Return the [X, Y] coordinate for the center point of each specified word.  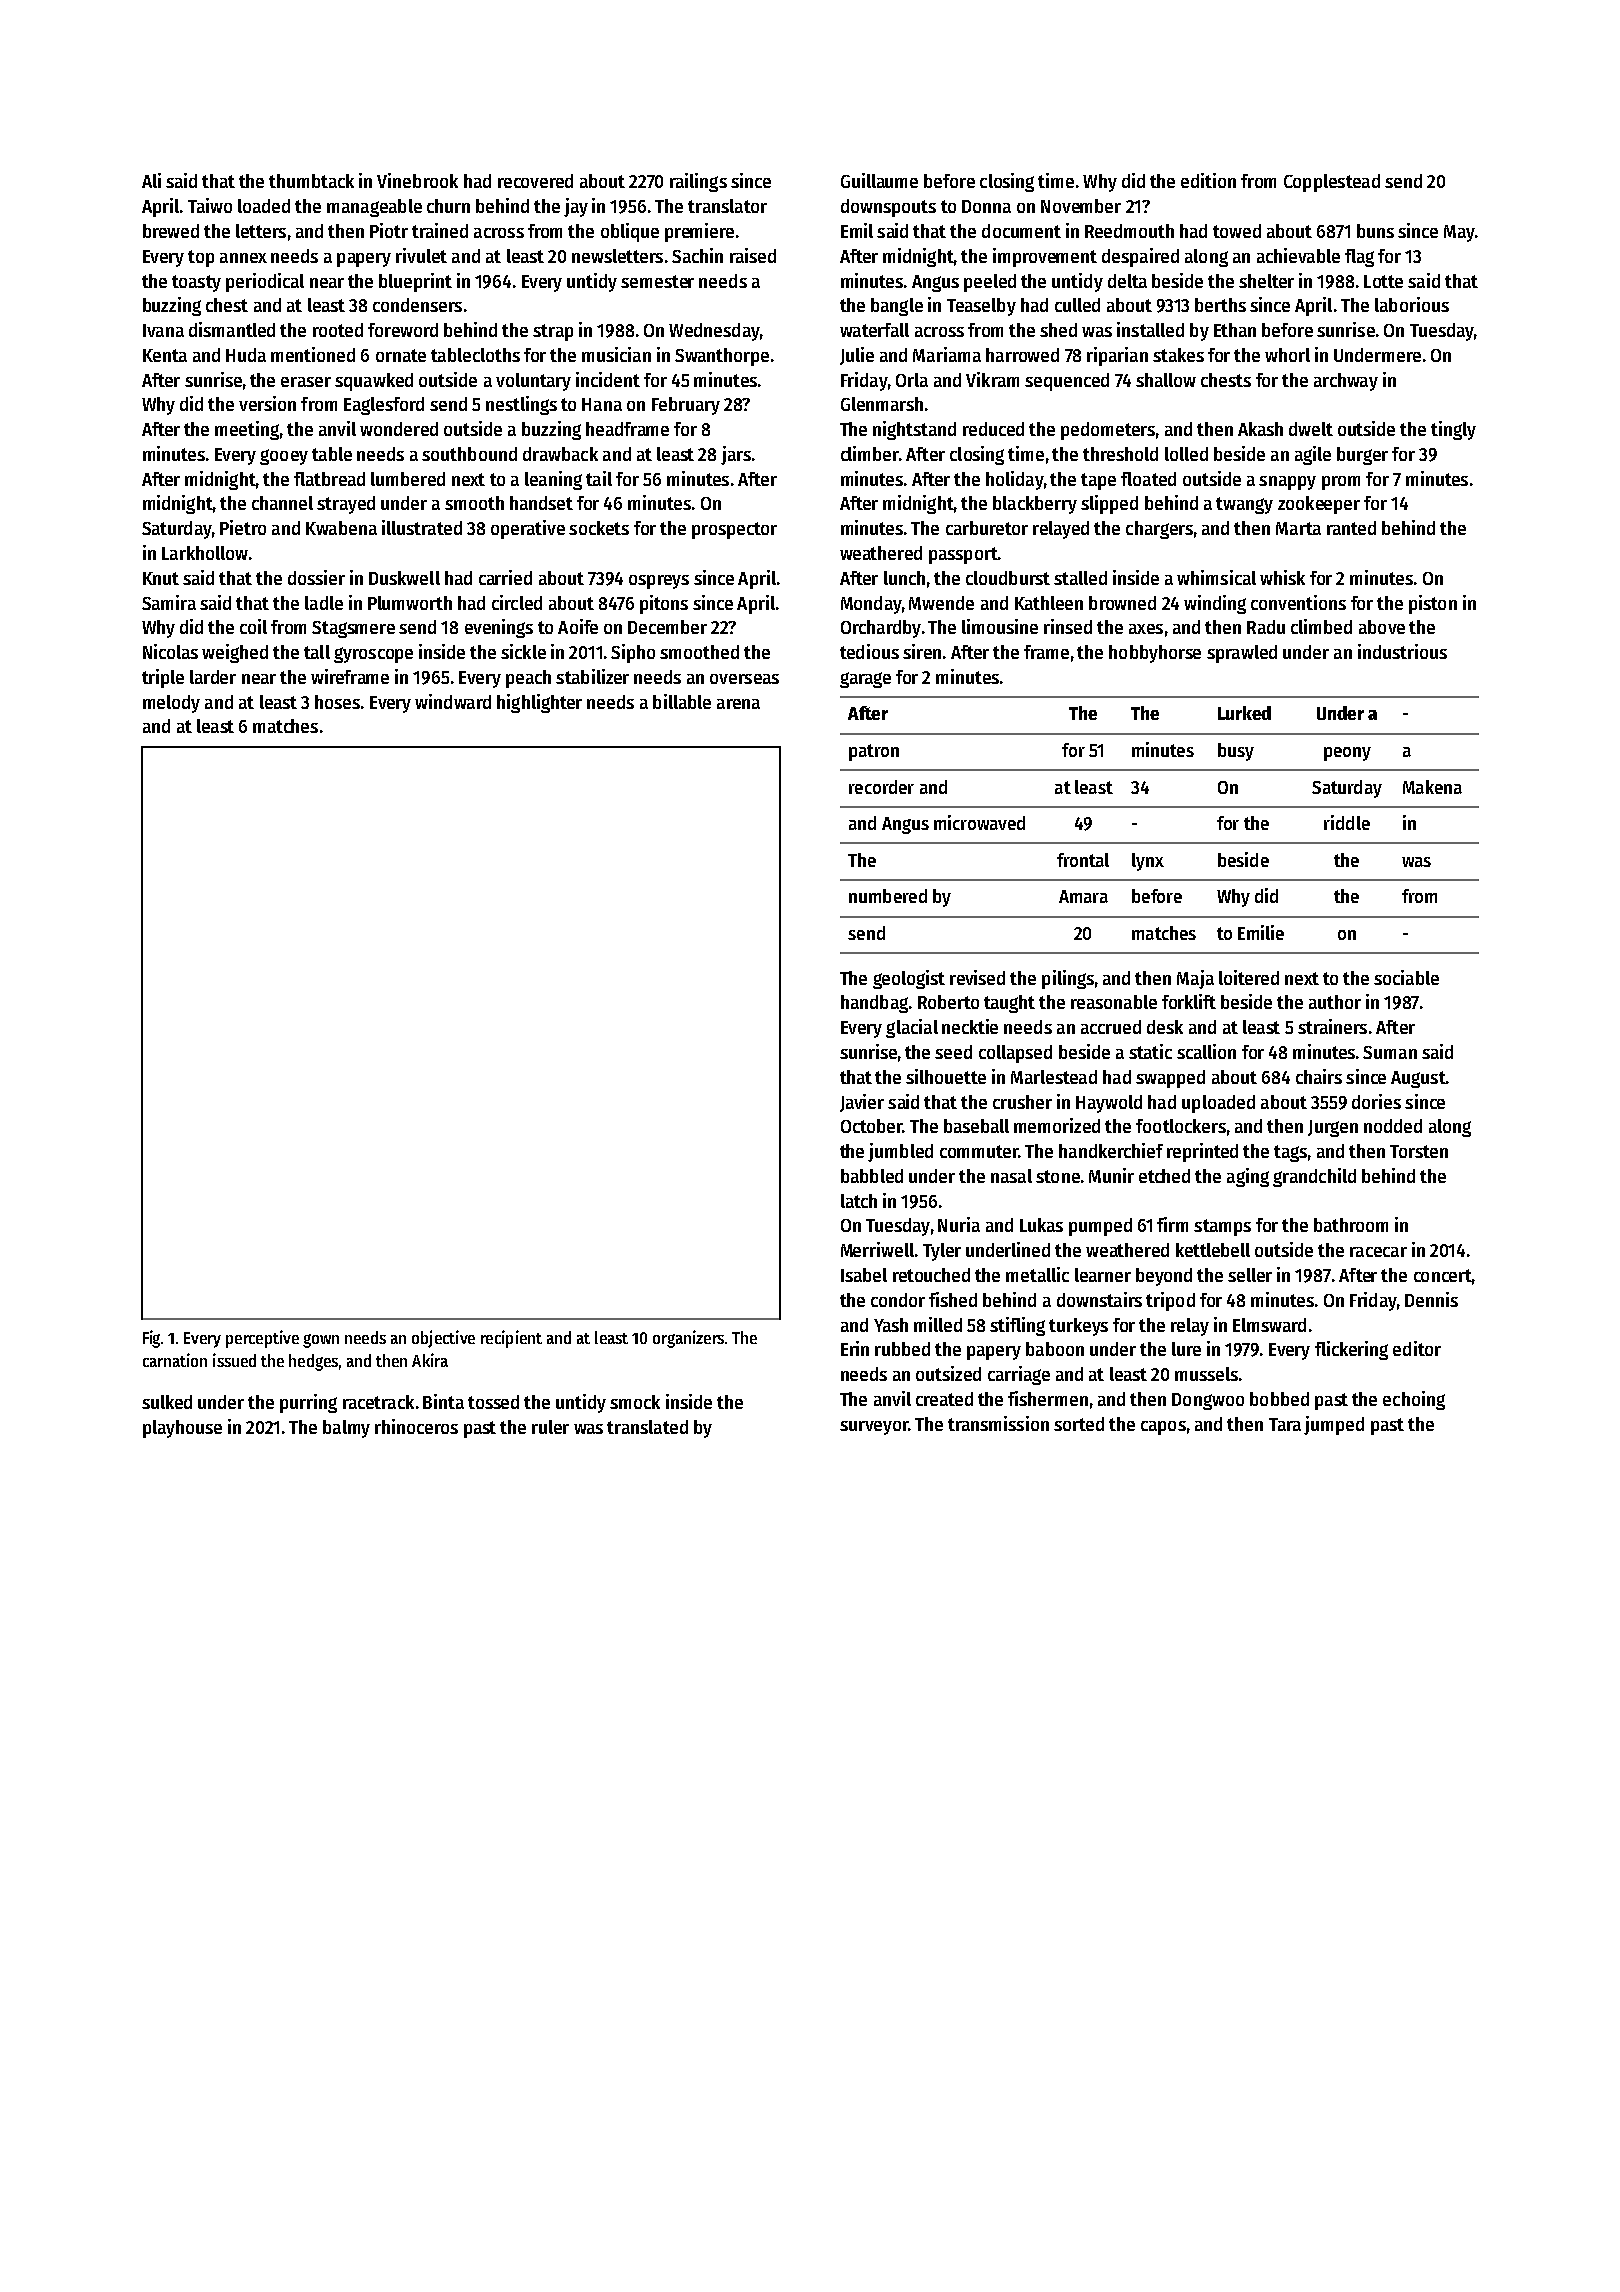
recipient [511, 1339]
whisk [1282, 577]
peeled [990, 283]
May [1459, 233]
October [871, 1126]
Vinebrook [417, 180]
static [1150, 1051]
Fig [152, 1339]
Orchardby [881, 629]
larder [213, 677]
